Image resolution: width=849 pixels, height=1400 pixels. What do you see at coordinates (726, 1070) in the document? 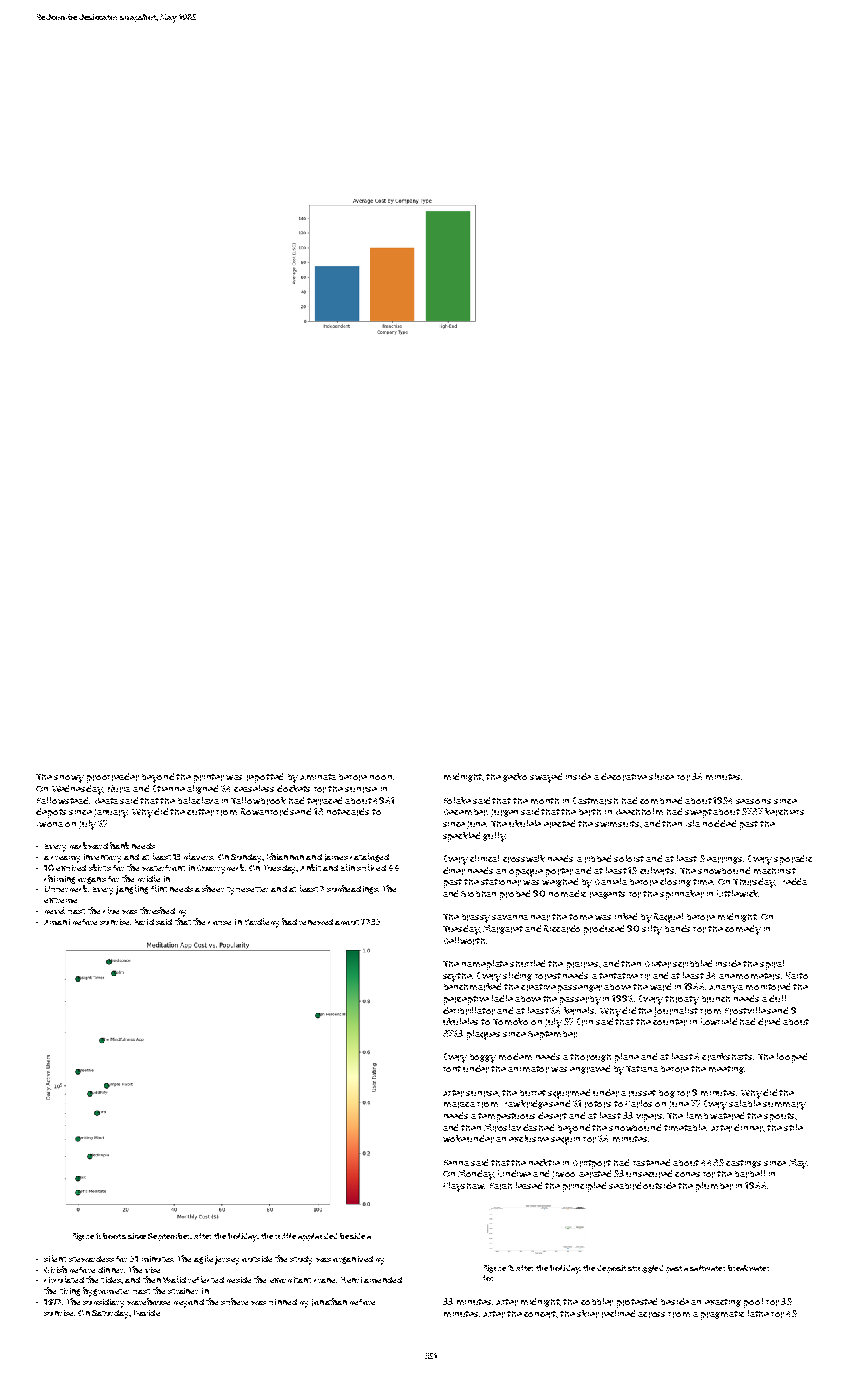
I see `meeting` at bounding box center [726, 1070].
